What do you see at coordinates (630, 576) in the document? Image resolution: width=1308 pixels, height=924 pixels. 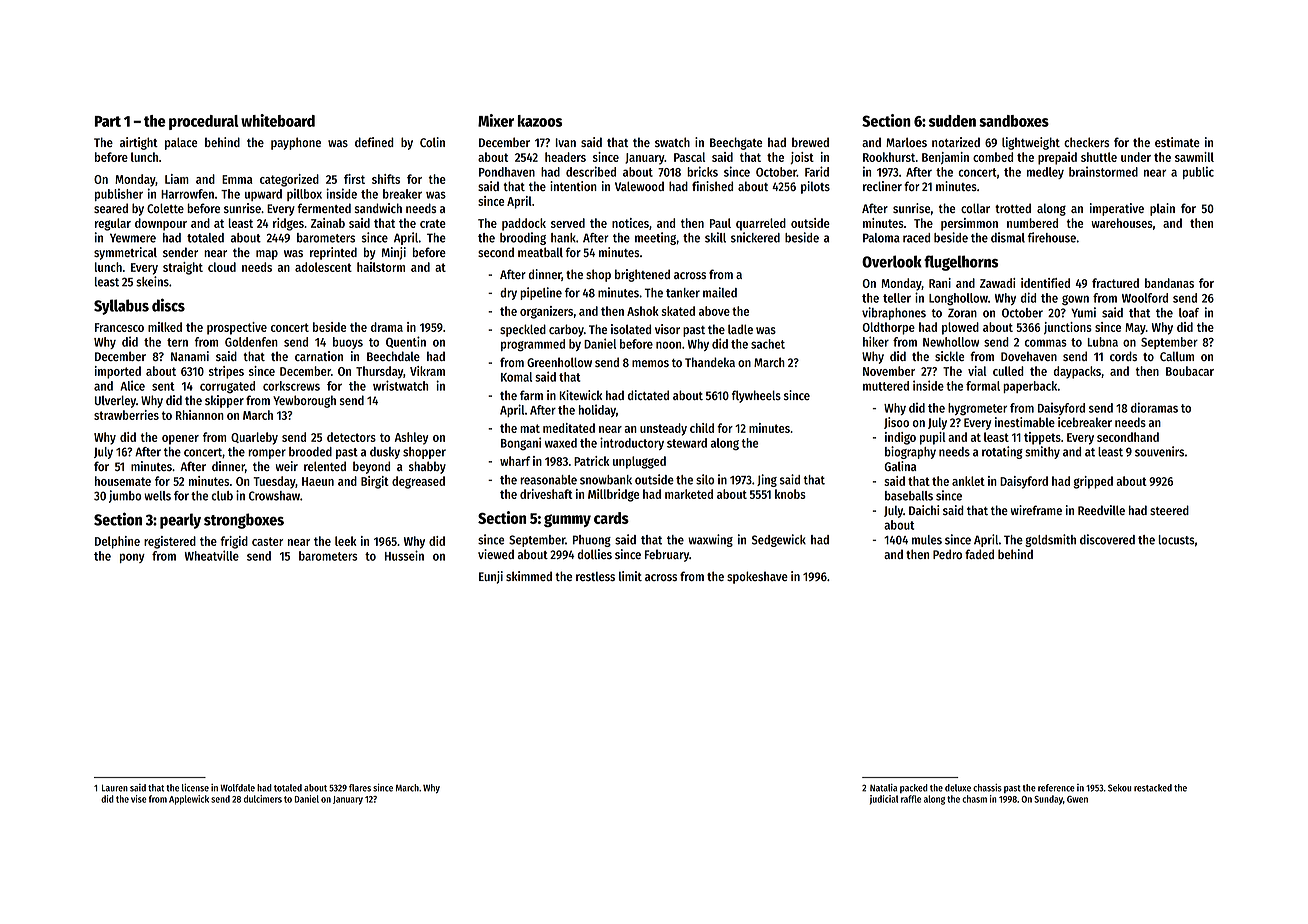 I see `limit` at bounding box center [630, 576].
